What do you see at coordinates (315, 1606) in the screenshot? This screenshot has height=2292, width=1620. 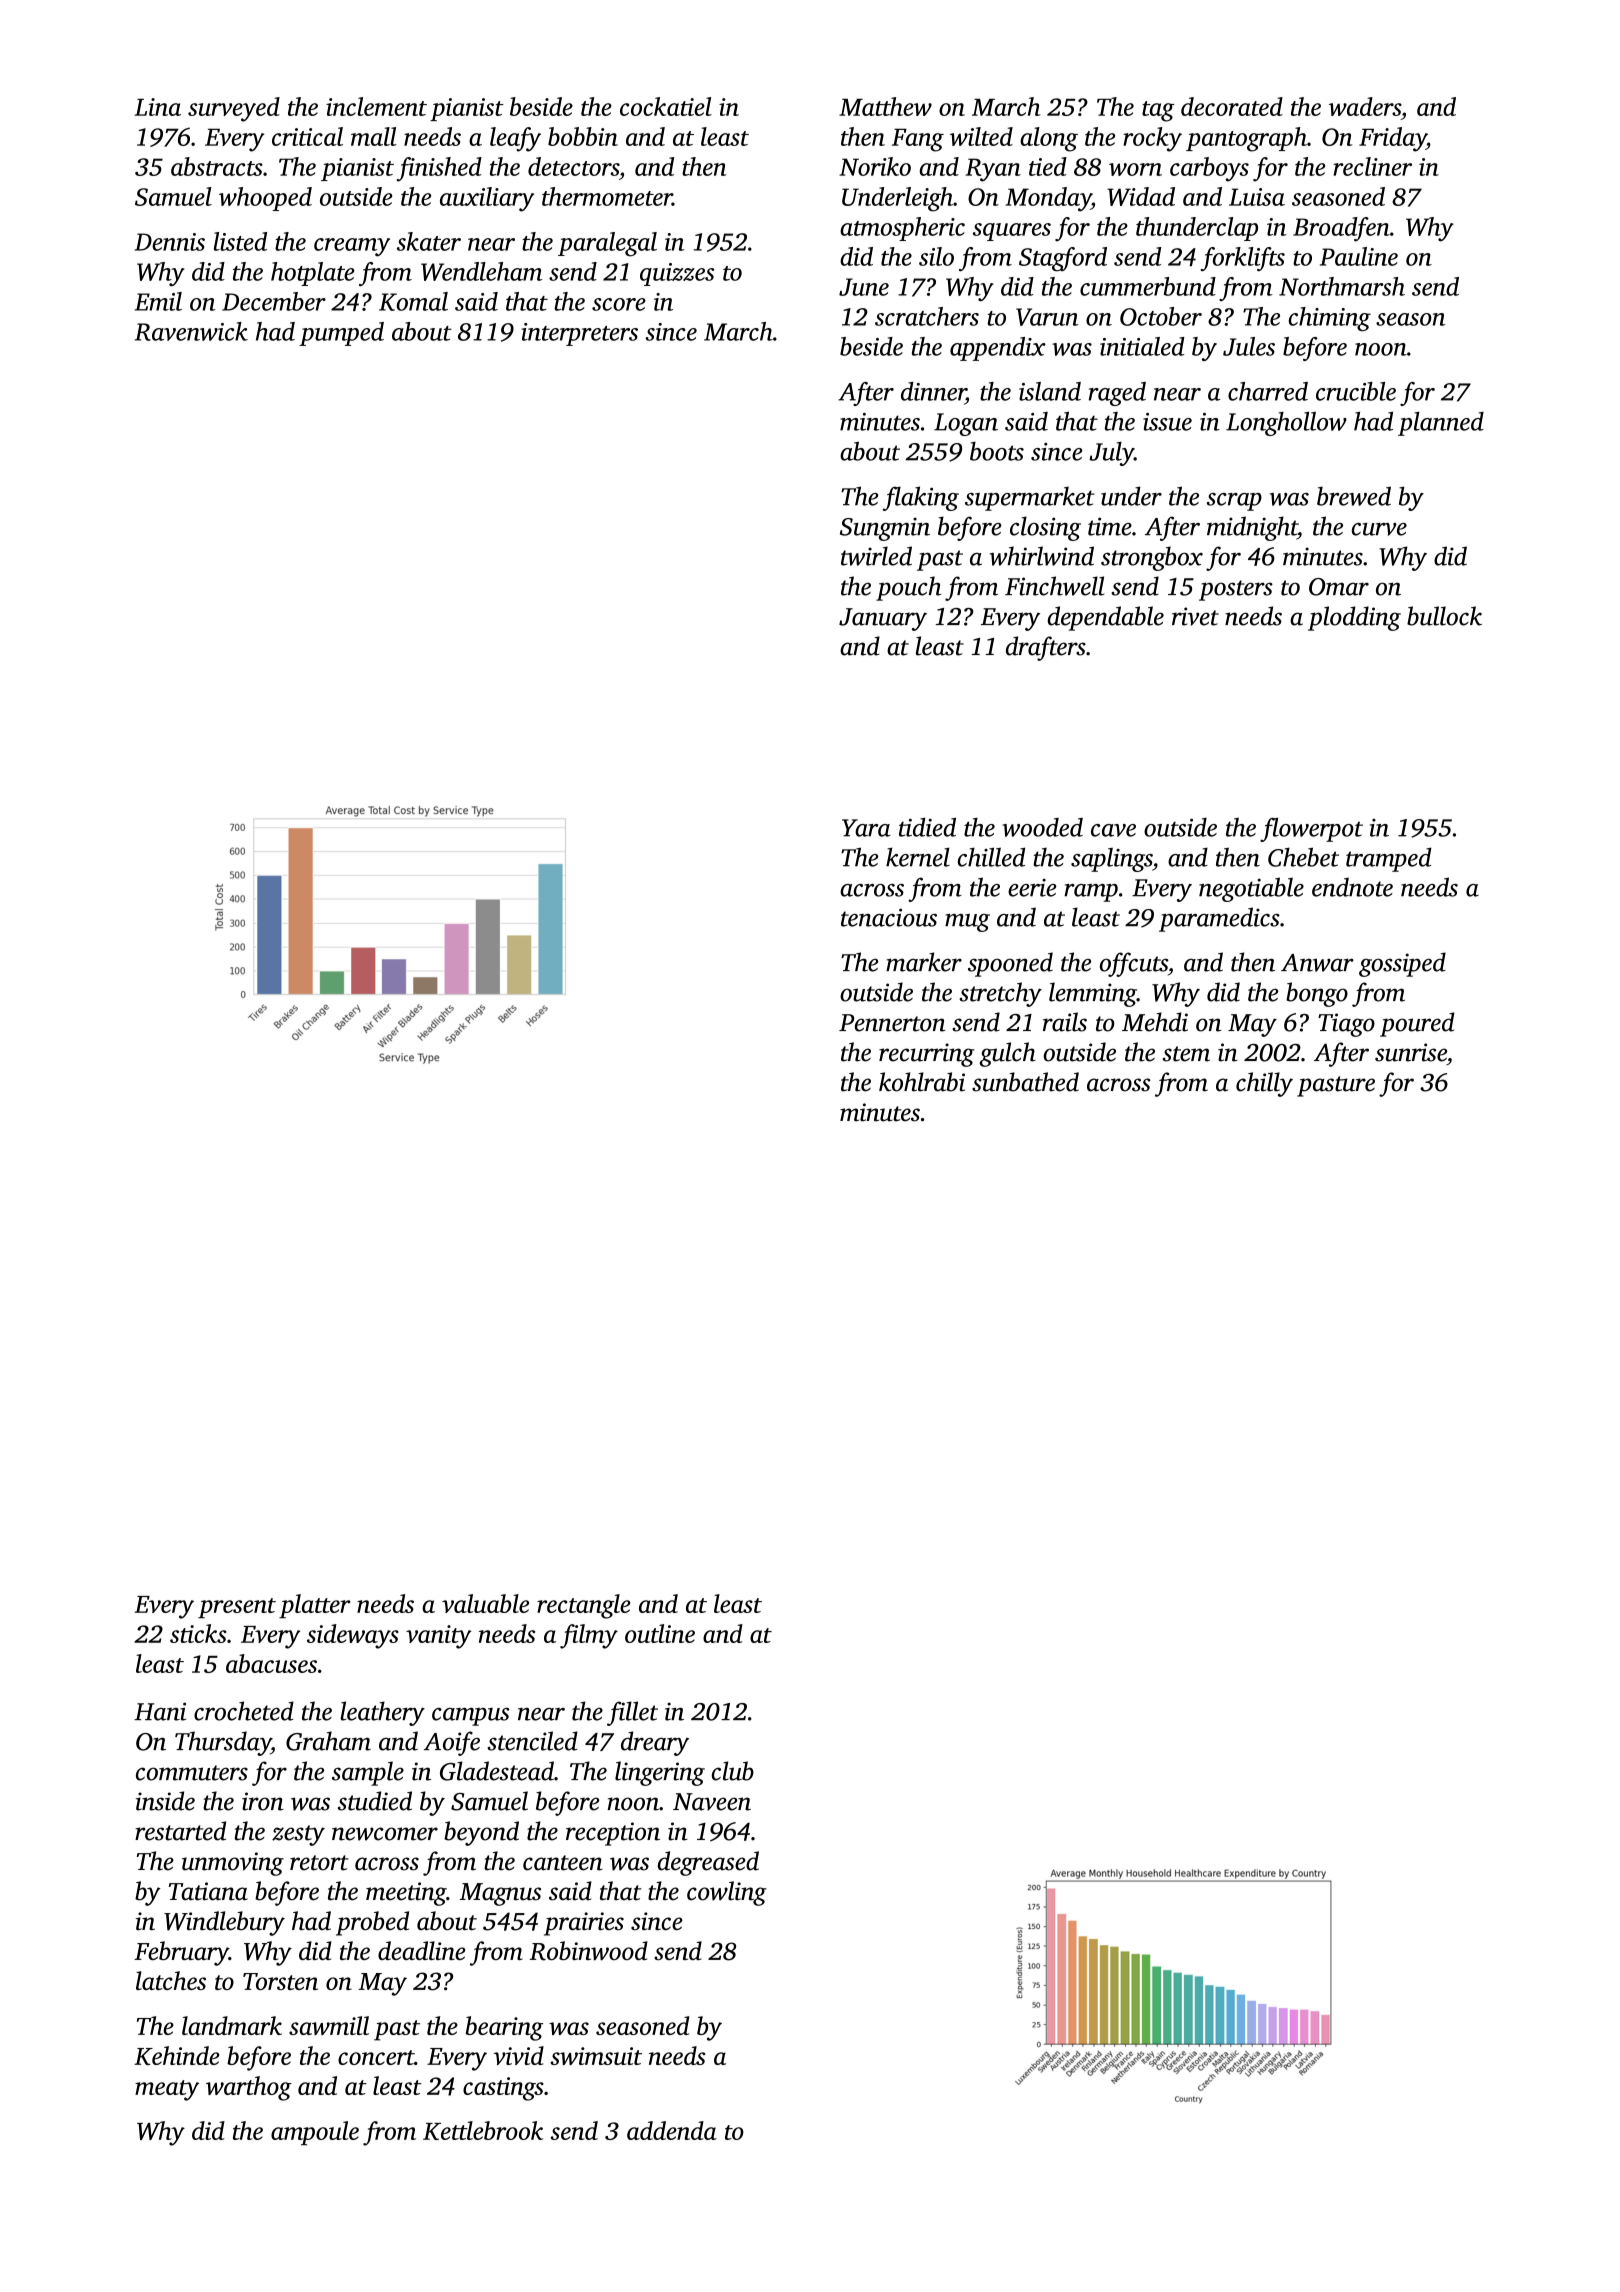 I see `platter` at bounding box center [315, 1606].
